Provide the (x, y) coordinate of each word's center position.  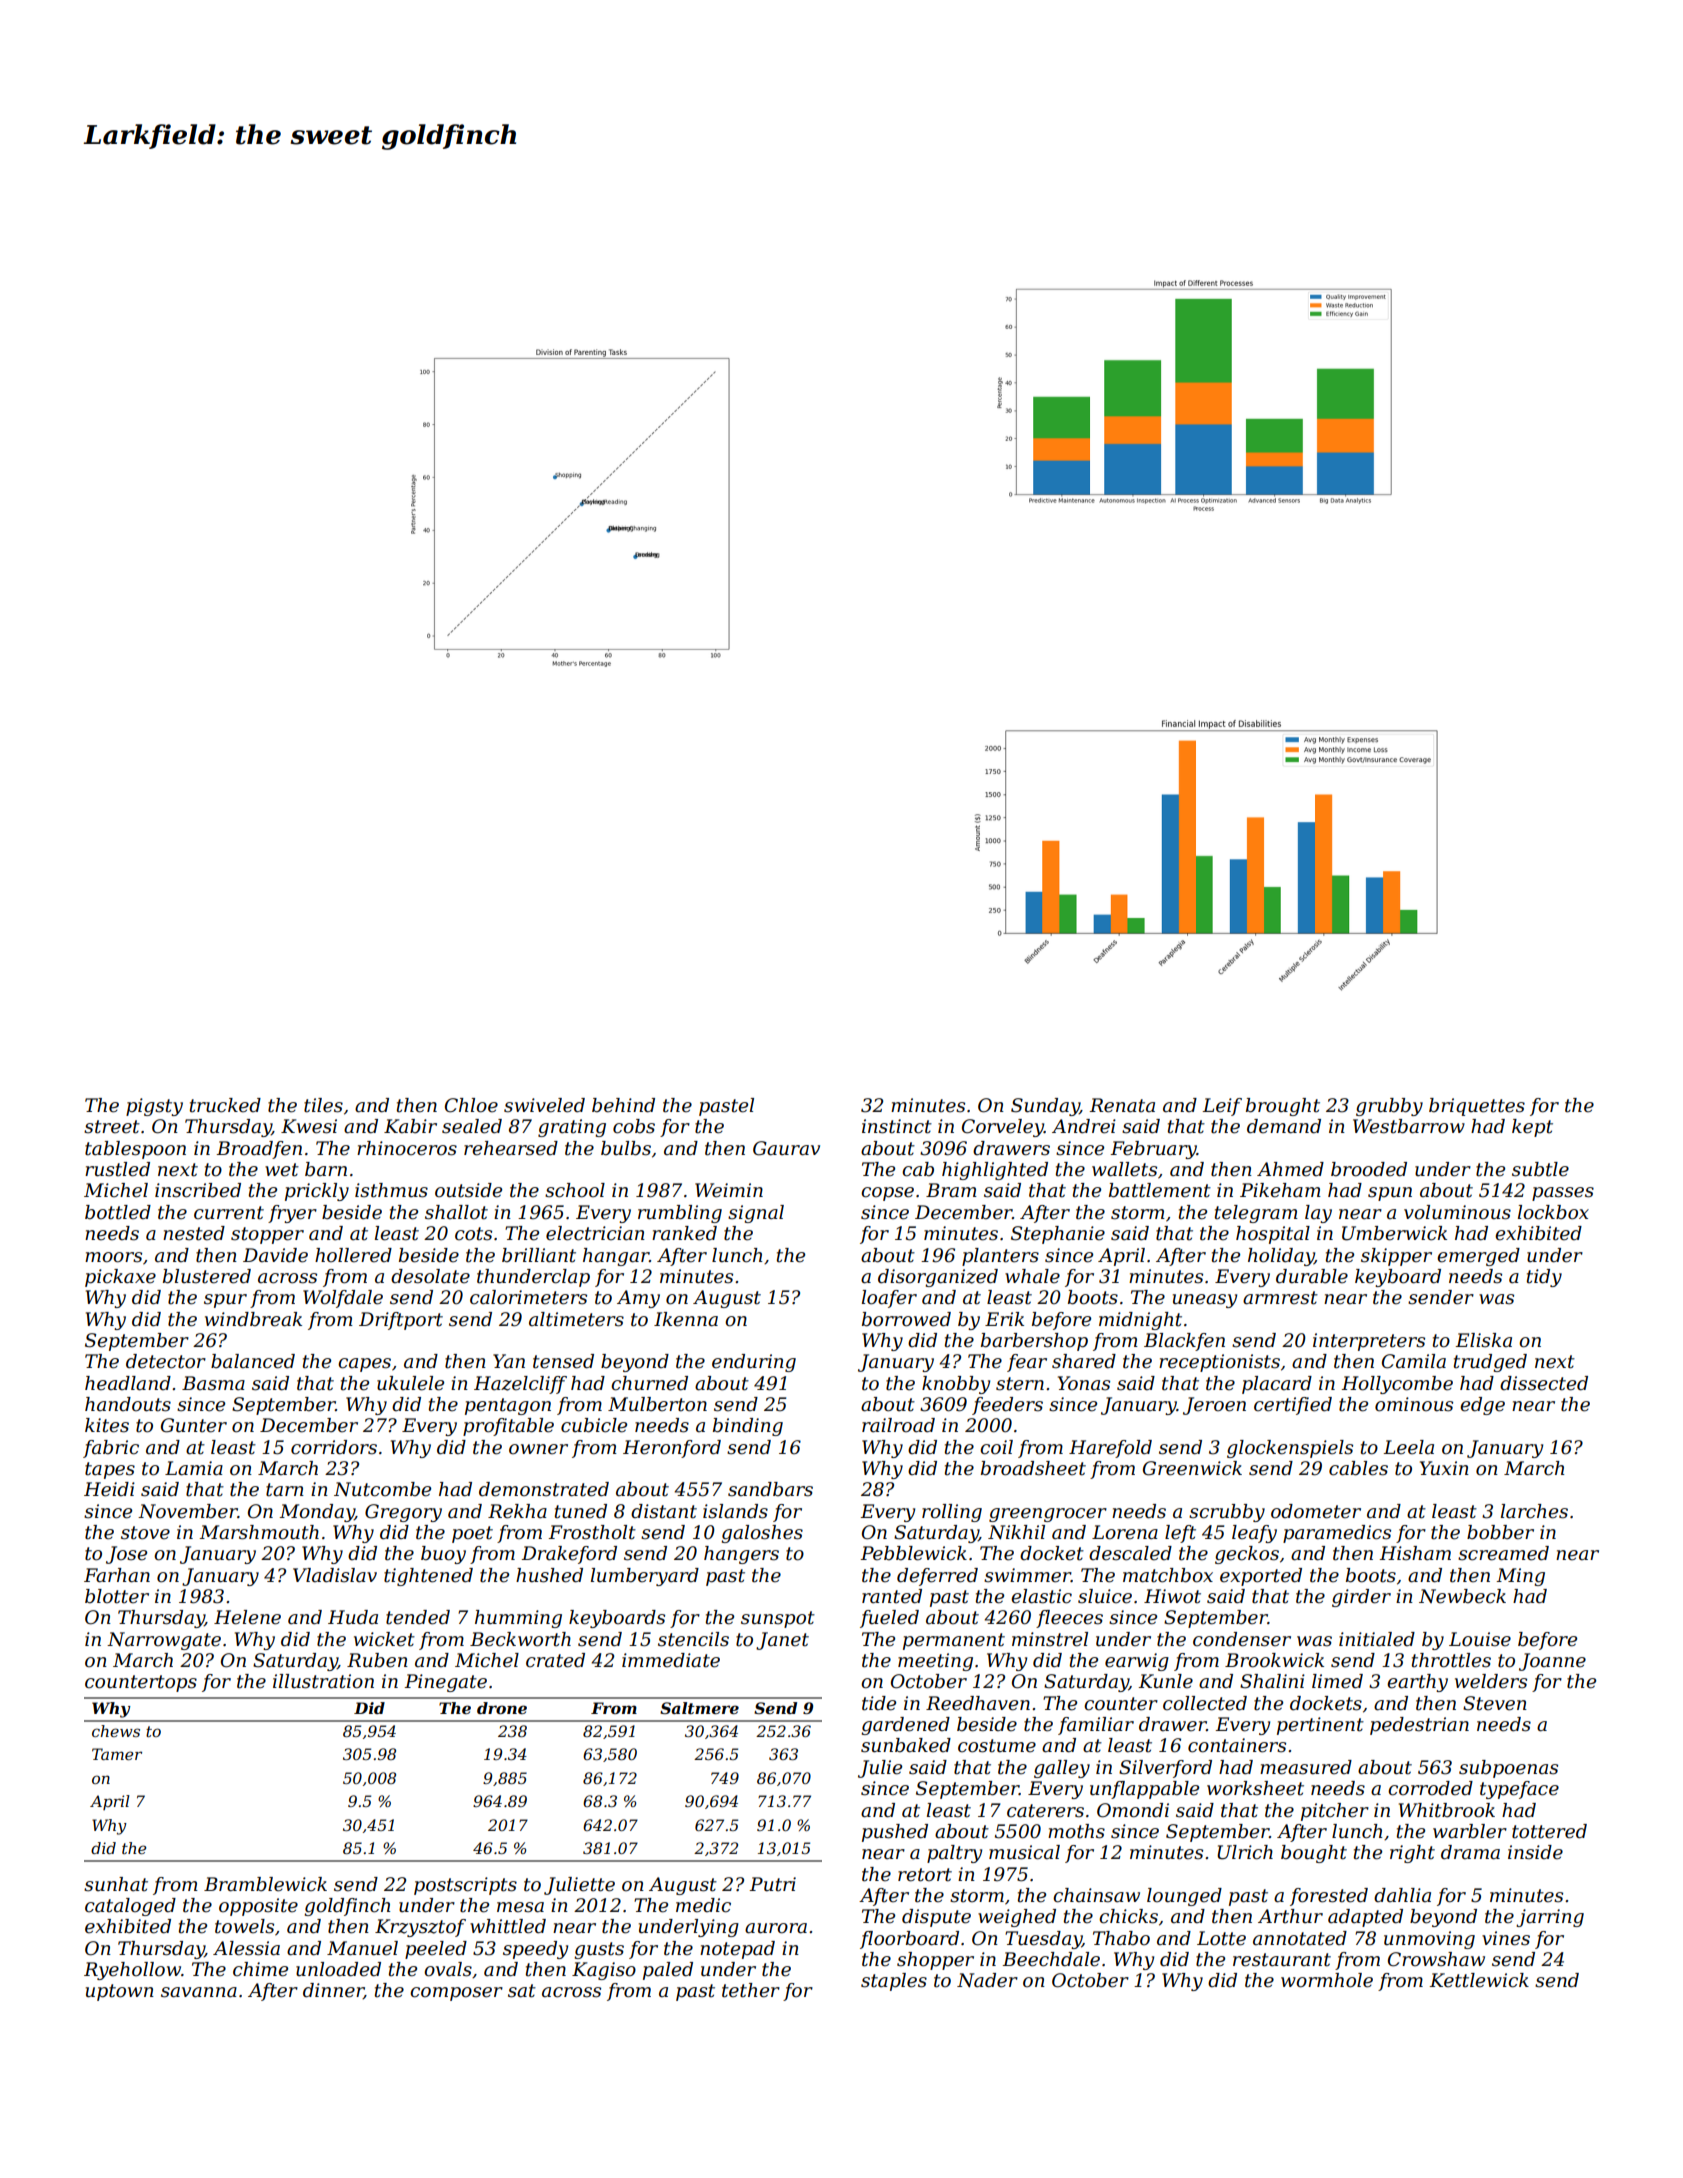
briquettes (1477, 1107)
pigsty (154, 1107)
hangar (616, 1257)
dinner (333, 1991)
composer (456, 1994)
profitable (508, 1427)
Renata (1122, 1105)
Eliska (1483, 1340)
